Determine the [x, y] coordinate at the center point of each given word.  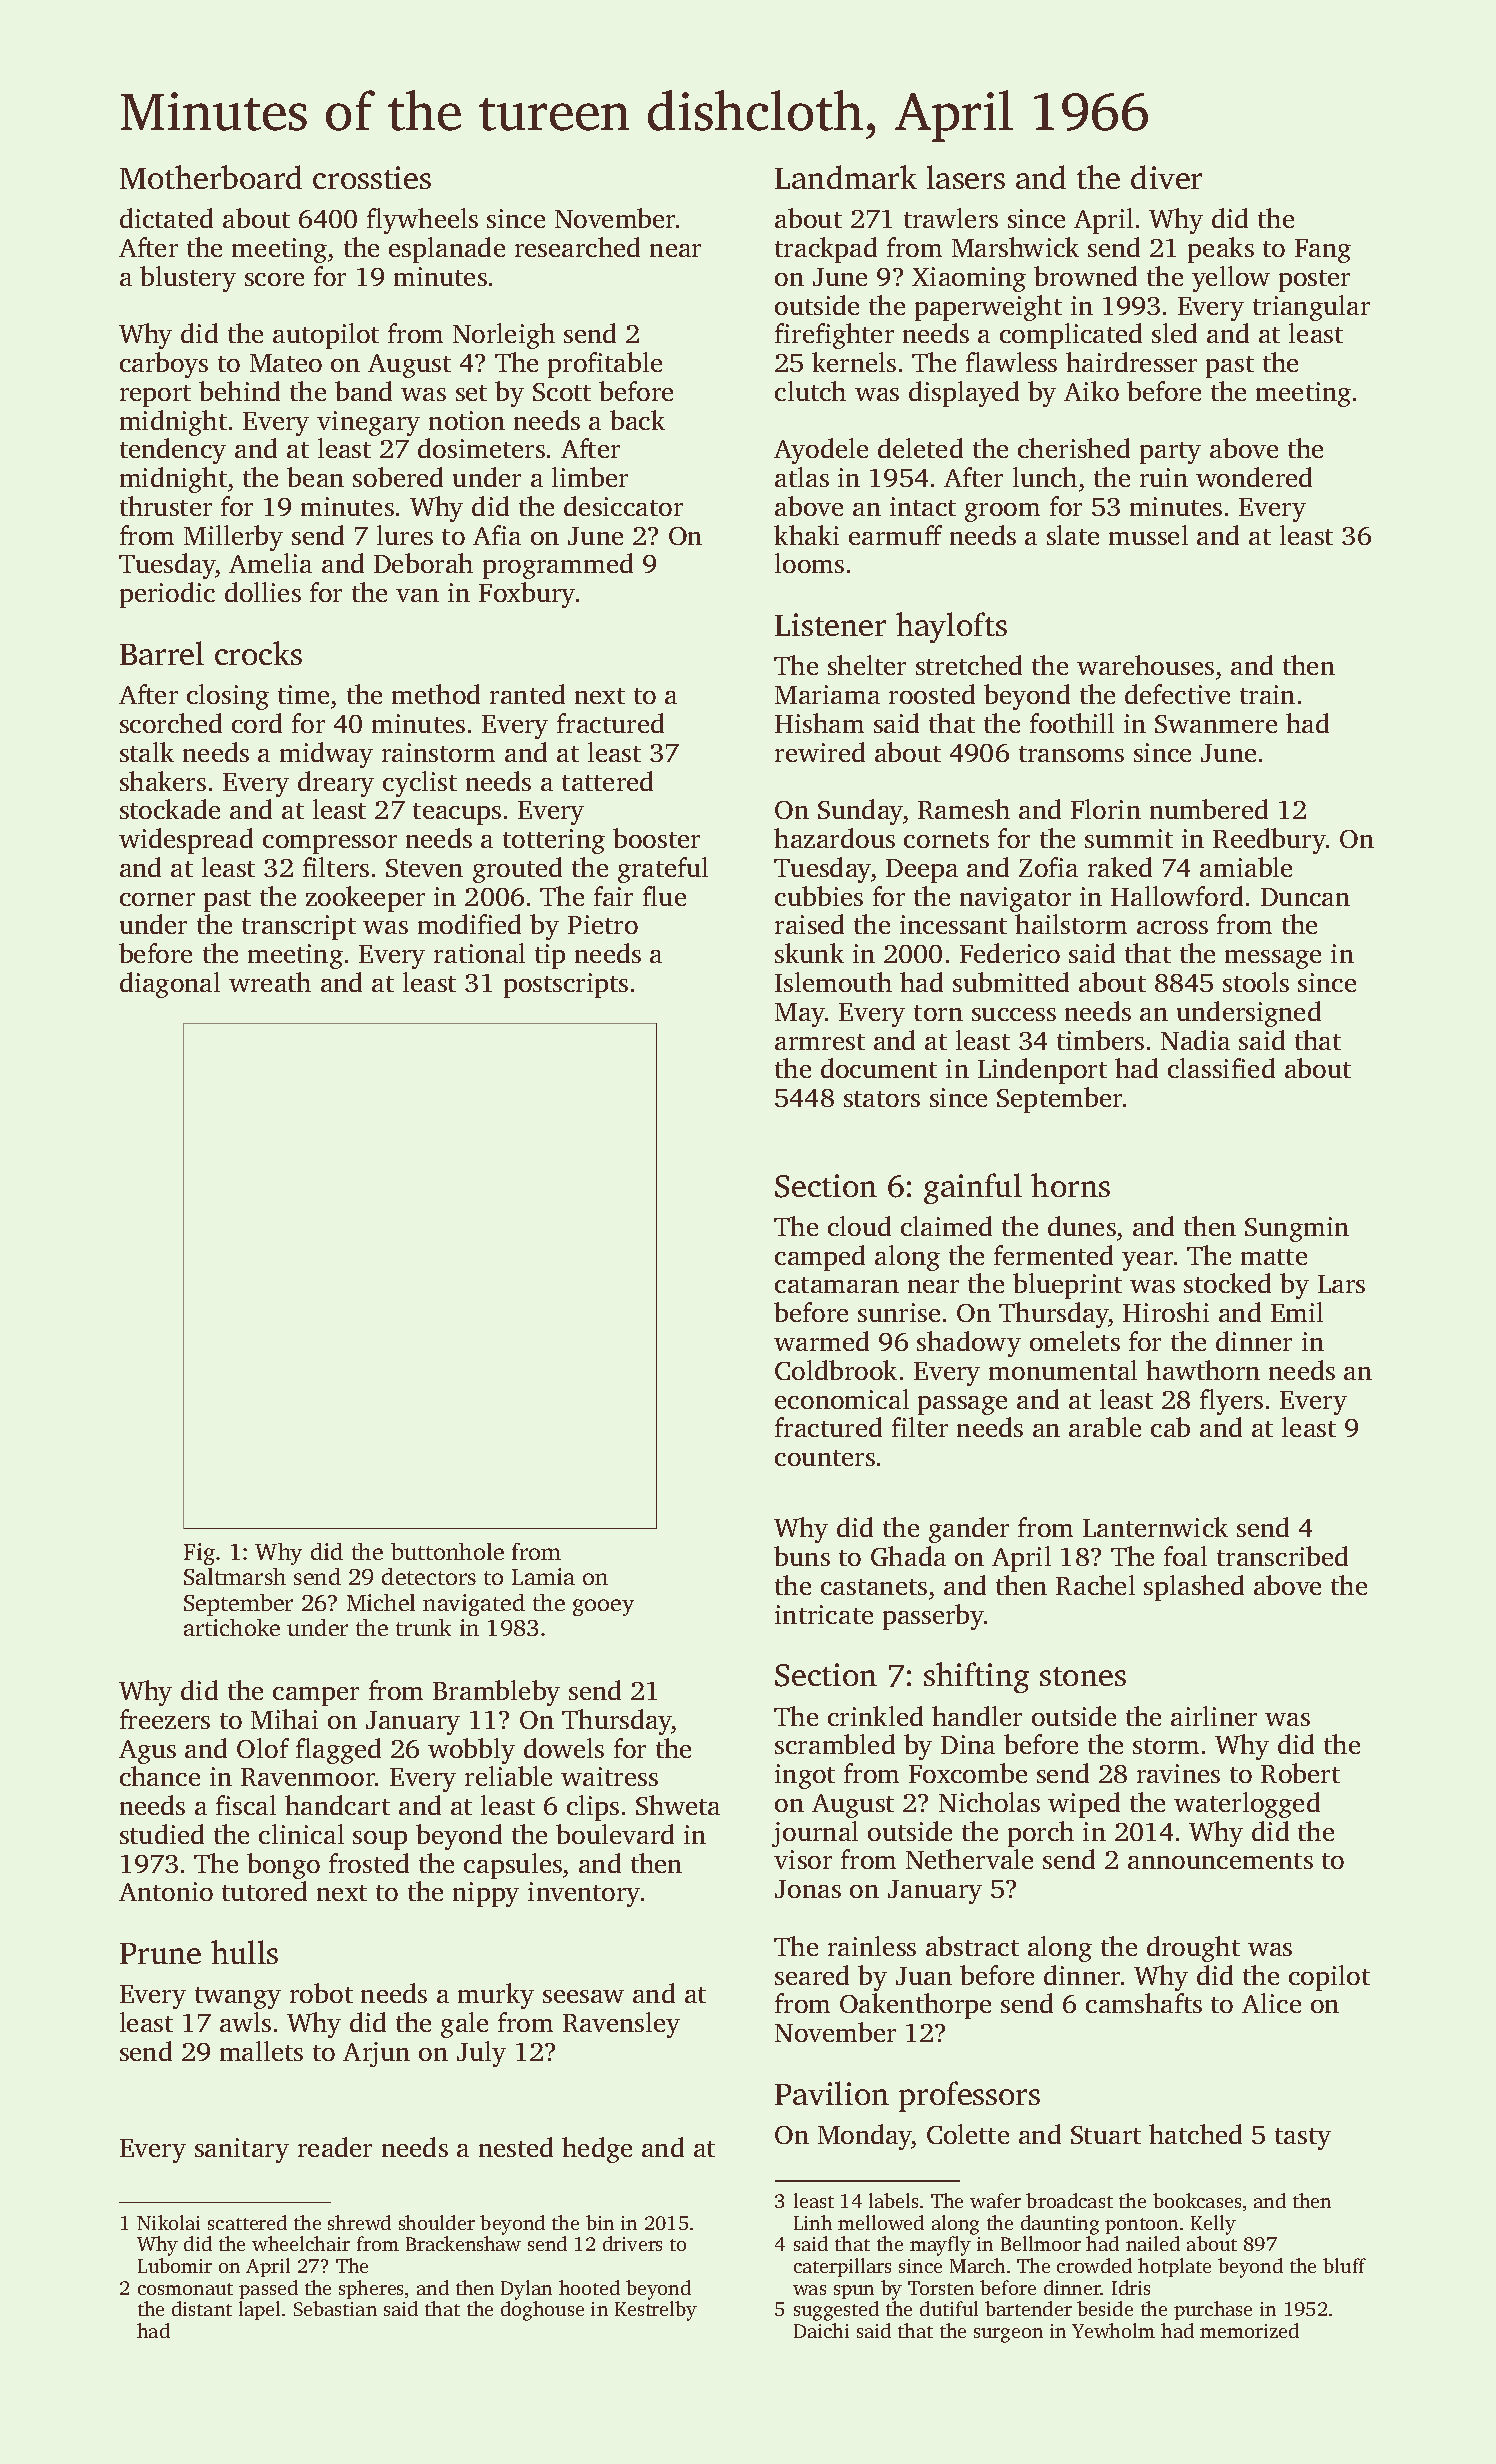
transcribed [1282, 1556]
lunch [1045, 477]
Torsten [941, 2288]
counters [825, 1458]
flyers [1231, 1402]
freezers [165, 1719]
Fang [1323, 251]
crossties [372, 177]
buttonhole [447, 1551]
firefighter [834, 336]
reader [335, 2147]
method [436, 694]
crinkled [875, 1716]
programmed [558, 566]
